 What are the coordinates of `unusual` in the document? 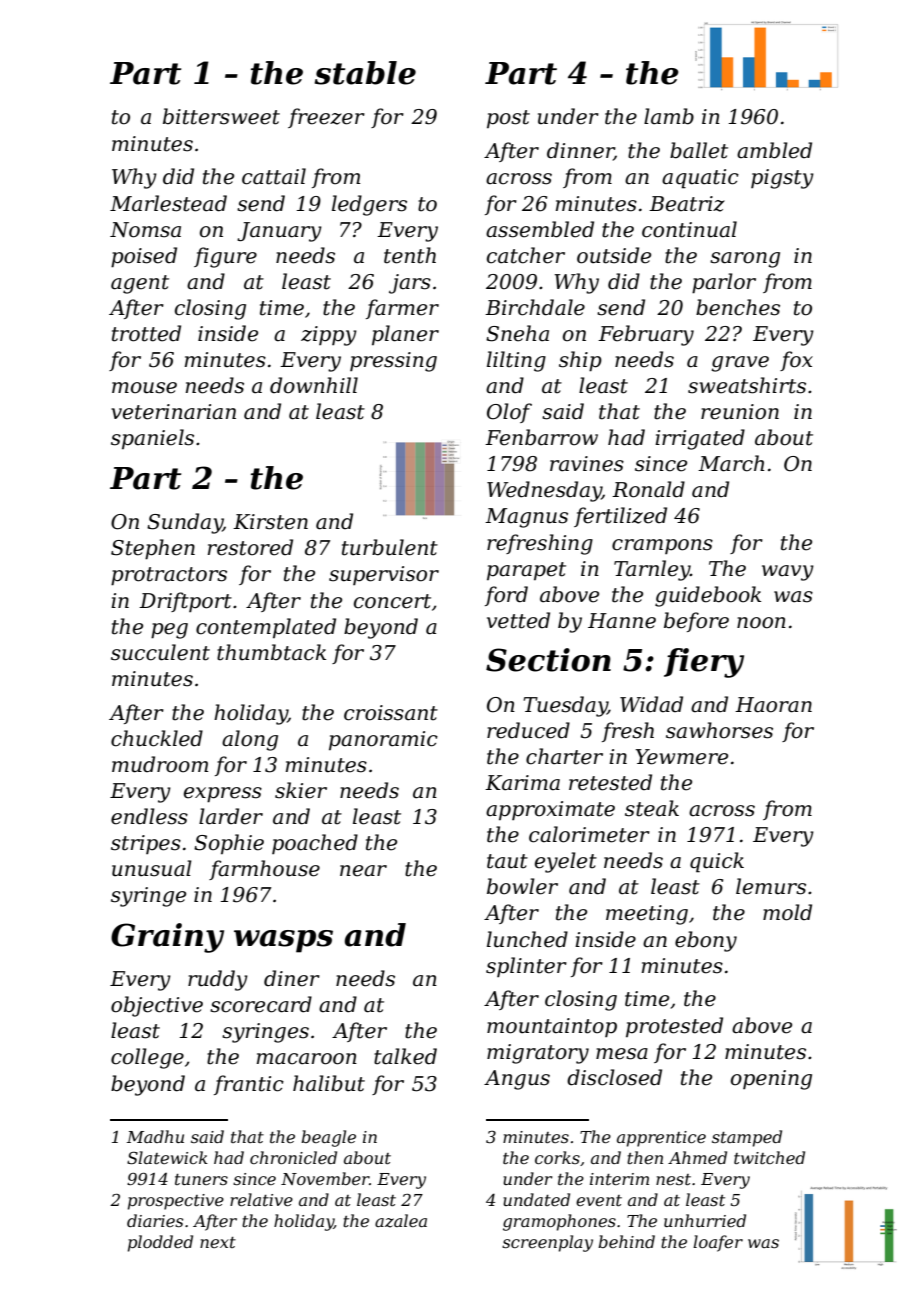 It's located at (152, 868).
